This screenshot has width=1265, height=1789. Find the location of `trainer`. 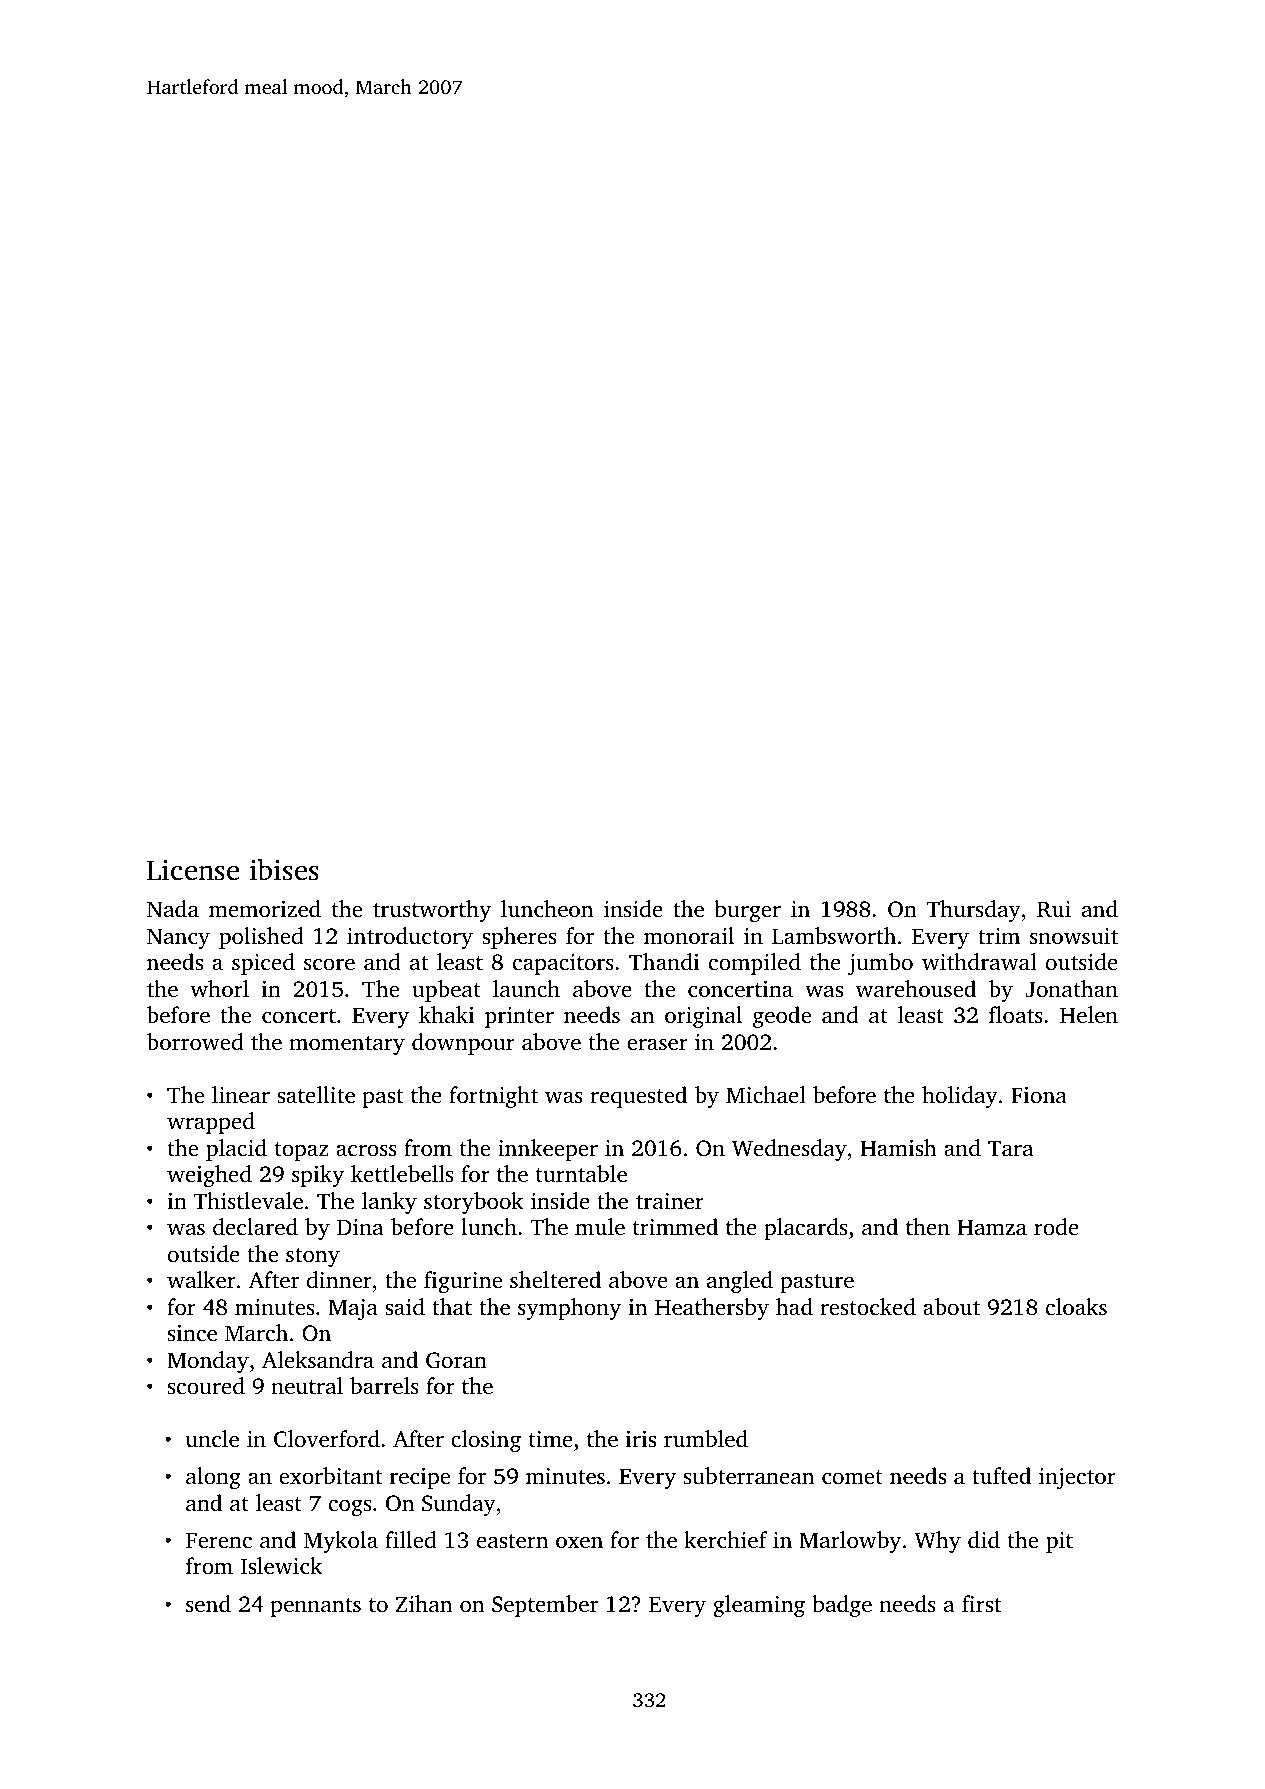

trainer is located at coordinates (670, 1201).
